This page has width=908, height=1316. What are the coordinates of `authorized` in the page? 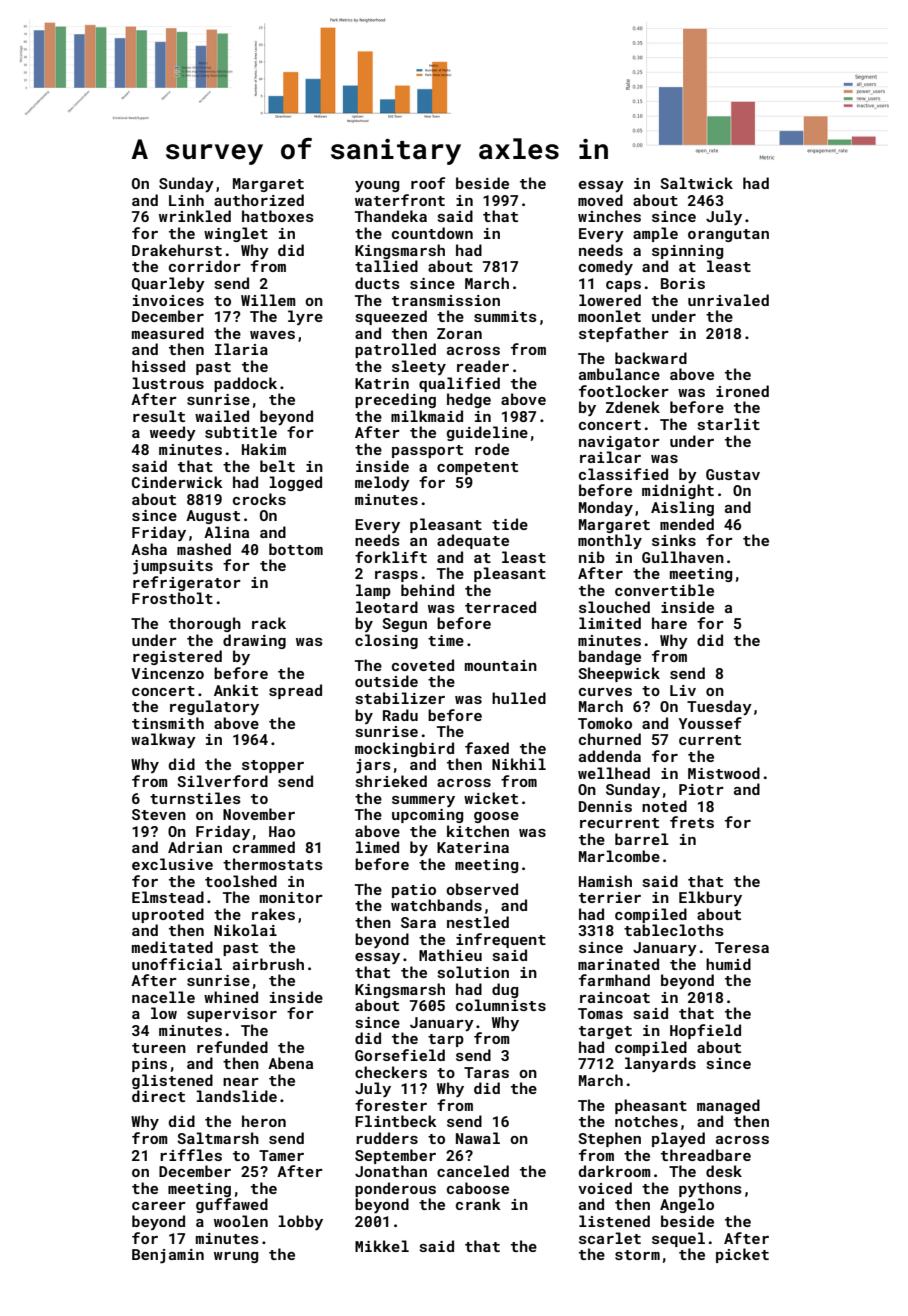 It's located at (259, 200).
